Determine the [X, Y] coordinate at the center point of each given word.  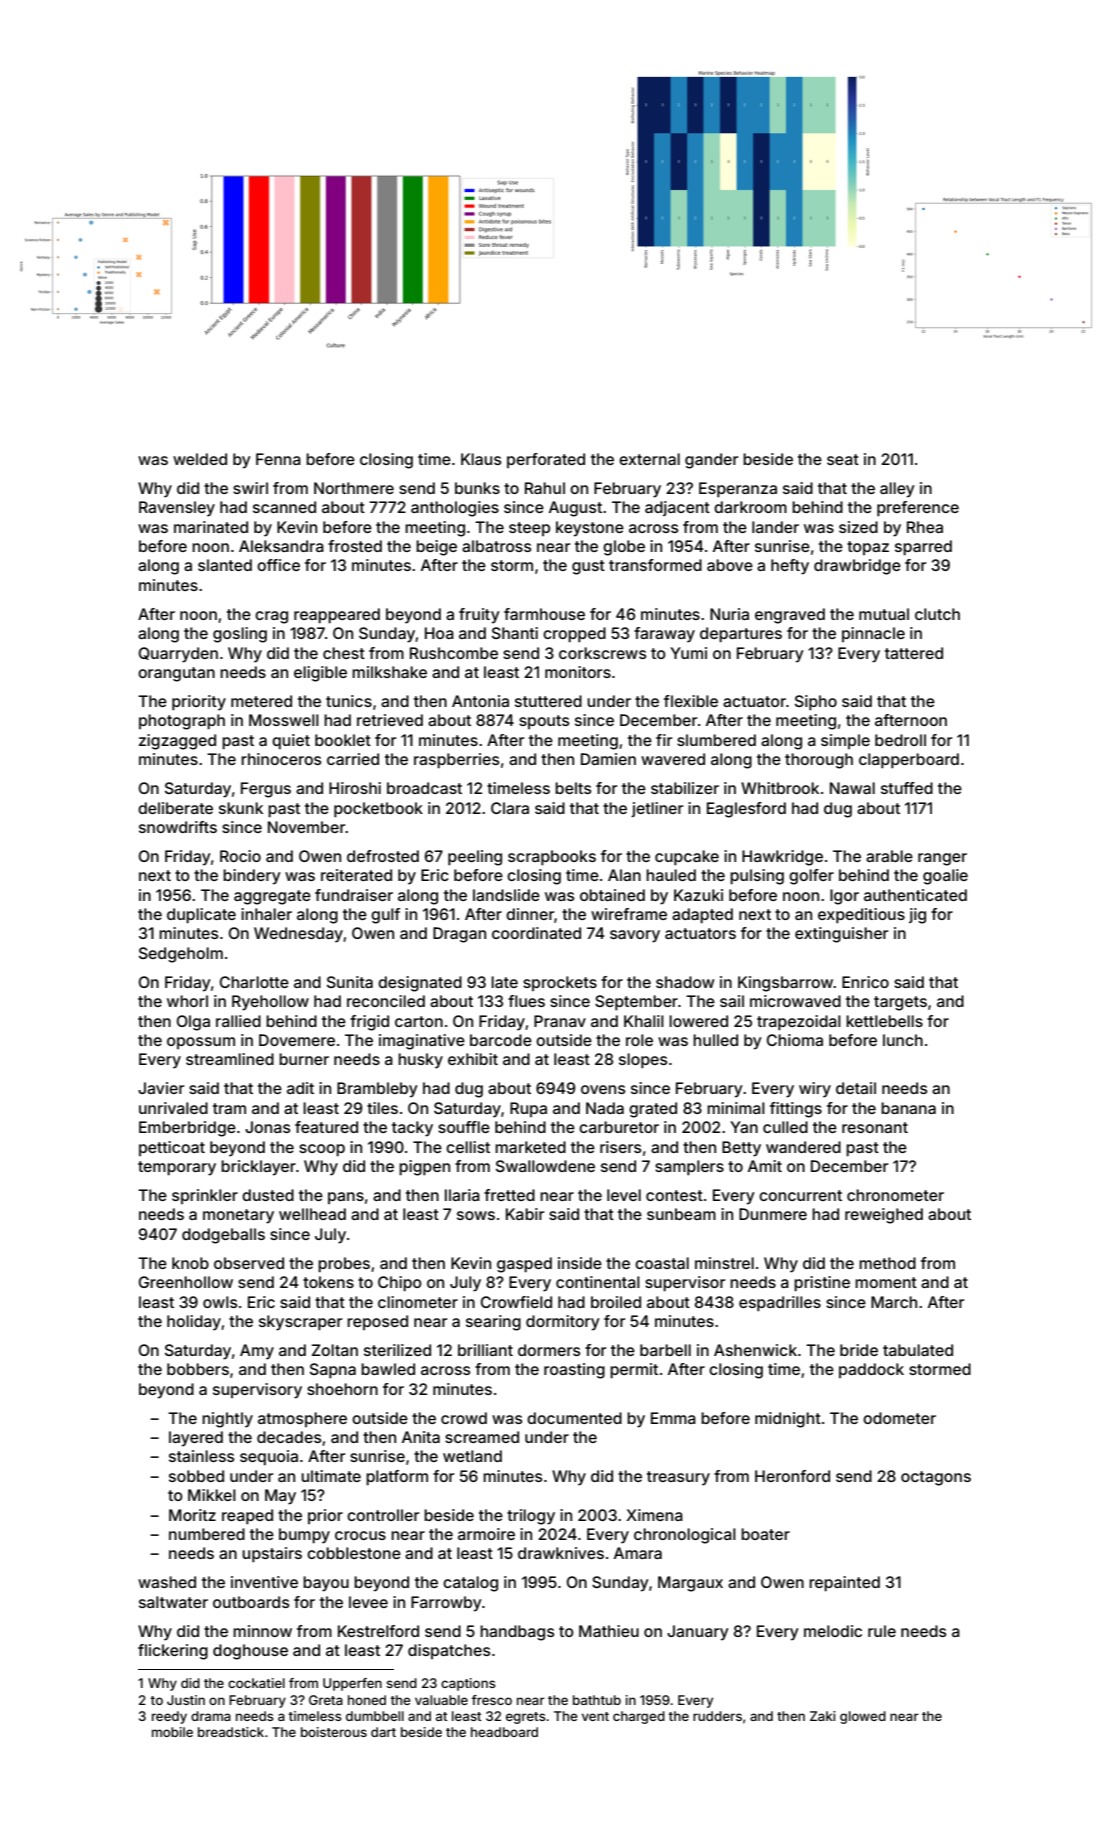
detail [856, 1088]
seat [843, 459]
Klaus [481, 459]
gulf [385, 916]
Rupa [528, 1109]
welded [200, 459]
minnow [262, 1631]
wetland [472, 1456]
